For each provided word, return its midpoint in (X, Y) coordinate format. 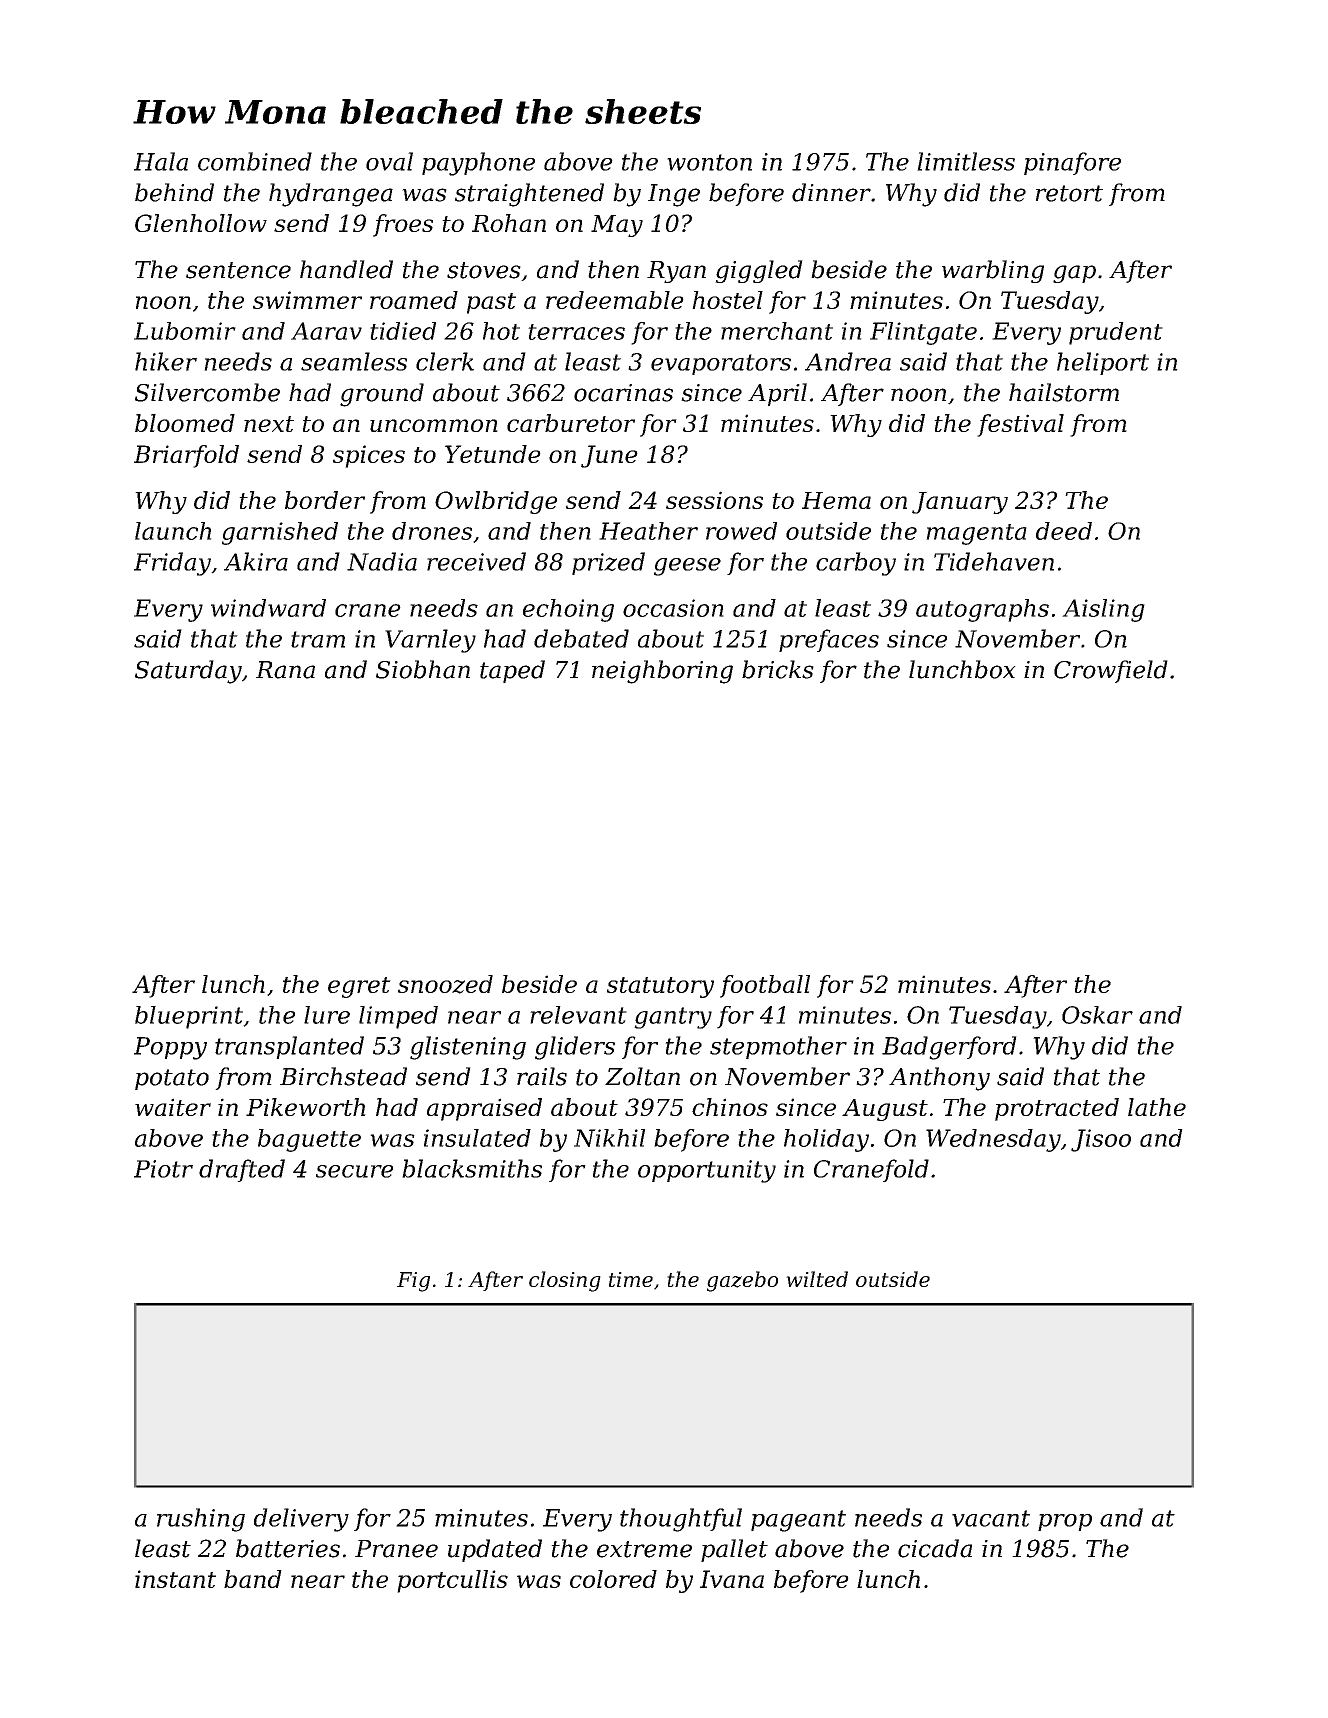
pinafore (1072, 163)
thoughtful (681, 1520)
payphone (478, 164)
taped (512, 671)
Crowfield (1111, 671)
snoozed (445, 984)
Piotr (163, 1169)
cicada (935, 1548)
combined (255, 161)
